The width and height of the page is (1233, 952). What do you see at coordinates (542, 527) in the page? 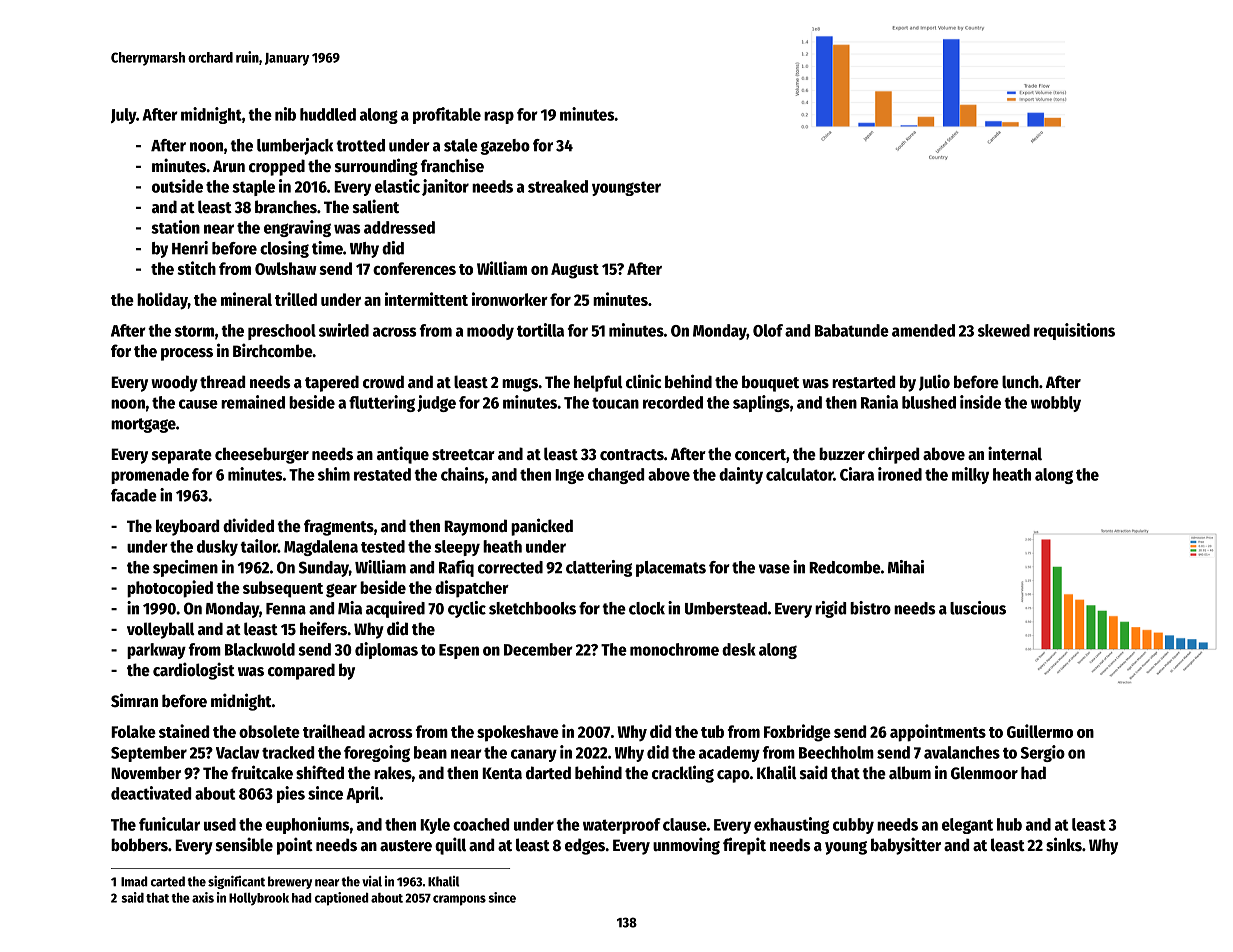
I see `panicked` at bounding box center [542, 527].
